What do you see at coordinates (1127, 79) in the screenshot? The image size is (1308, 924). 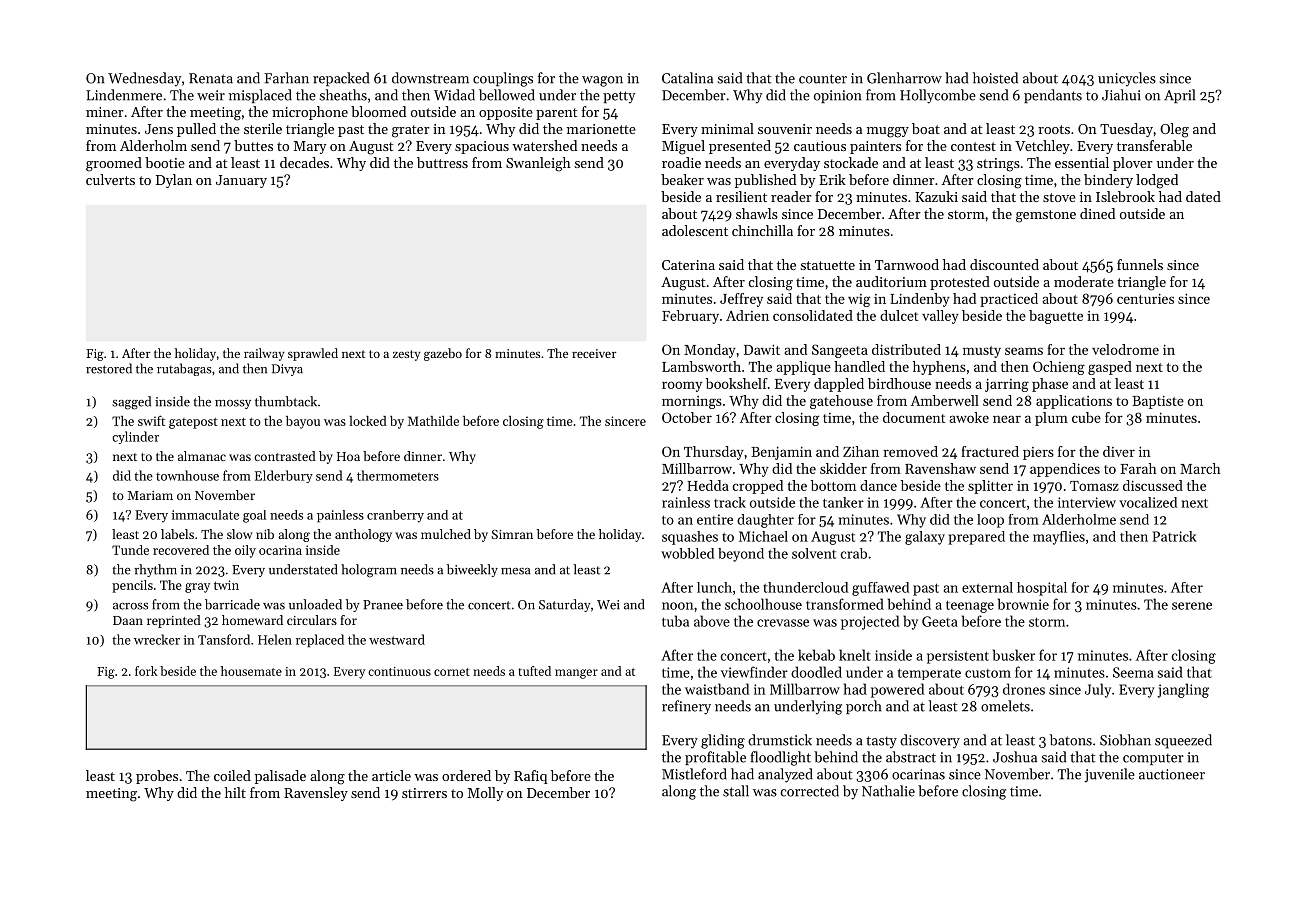 I see `unicycles` at bounding box center [1127, 79].
